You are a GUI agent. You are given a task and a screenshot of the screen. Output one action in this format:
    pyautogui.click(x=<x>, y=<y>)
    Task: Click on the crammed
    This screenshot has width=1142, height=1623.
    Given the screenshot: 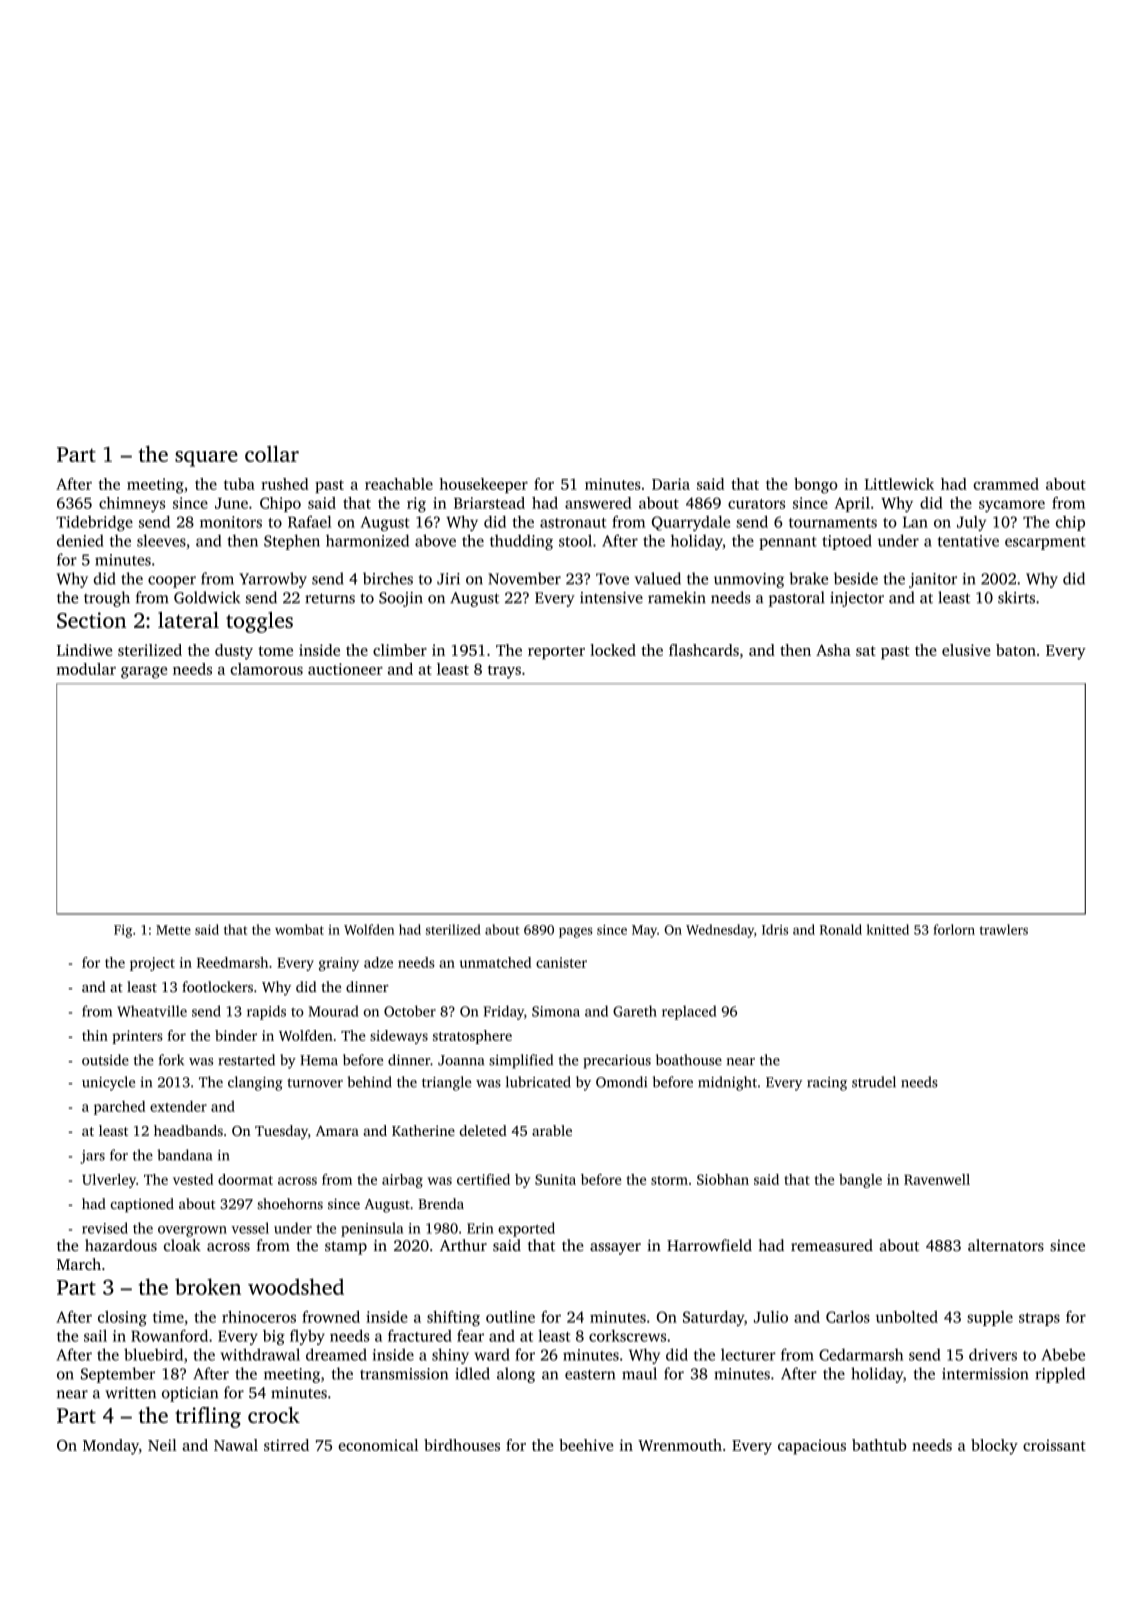 What is the action you would take?
    pyautogui.click(x=1006, y=484)
